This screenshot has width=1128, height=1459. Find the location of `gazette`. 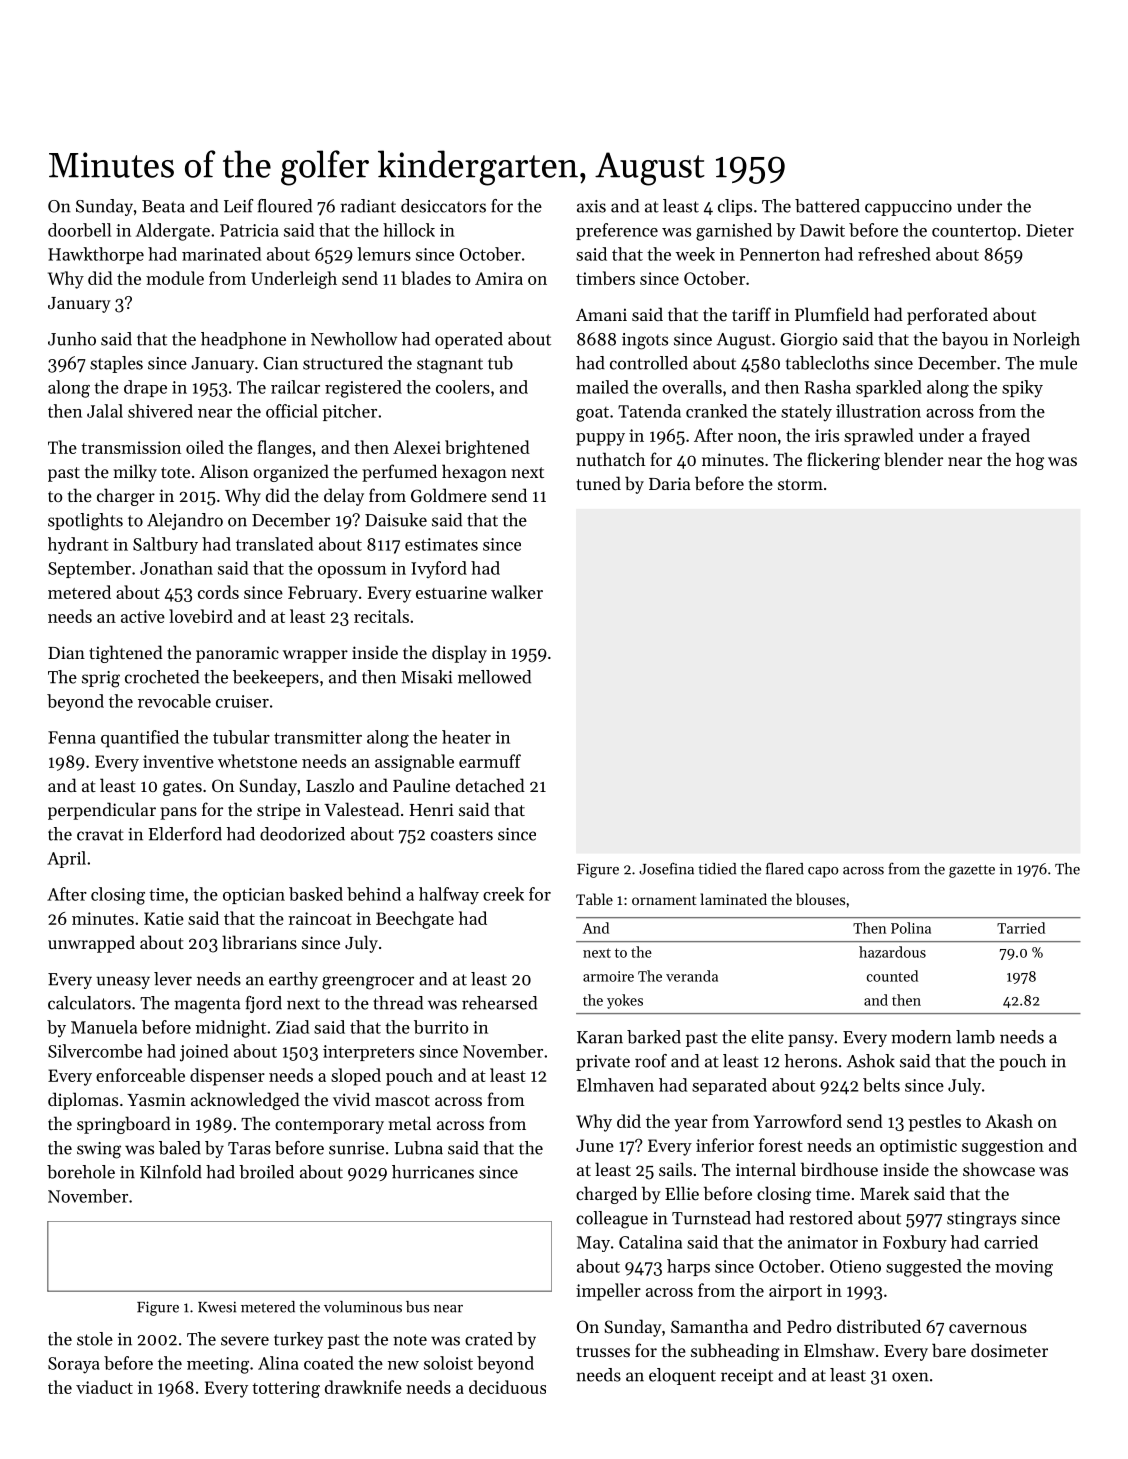

gazette is located at coordinates (972, 871).
